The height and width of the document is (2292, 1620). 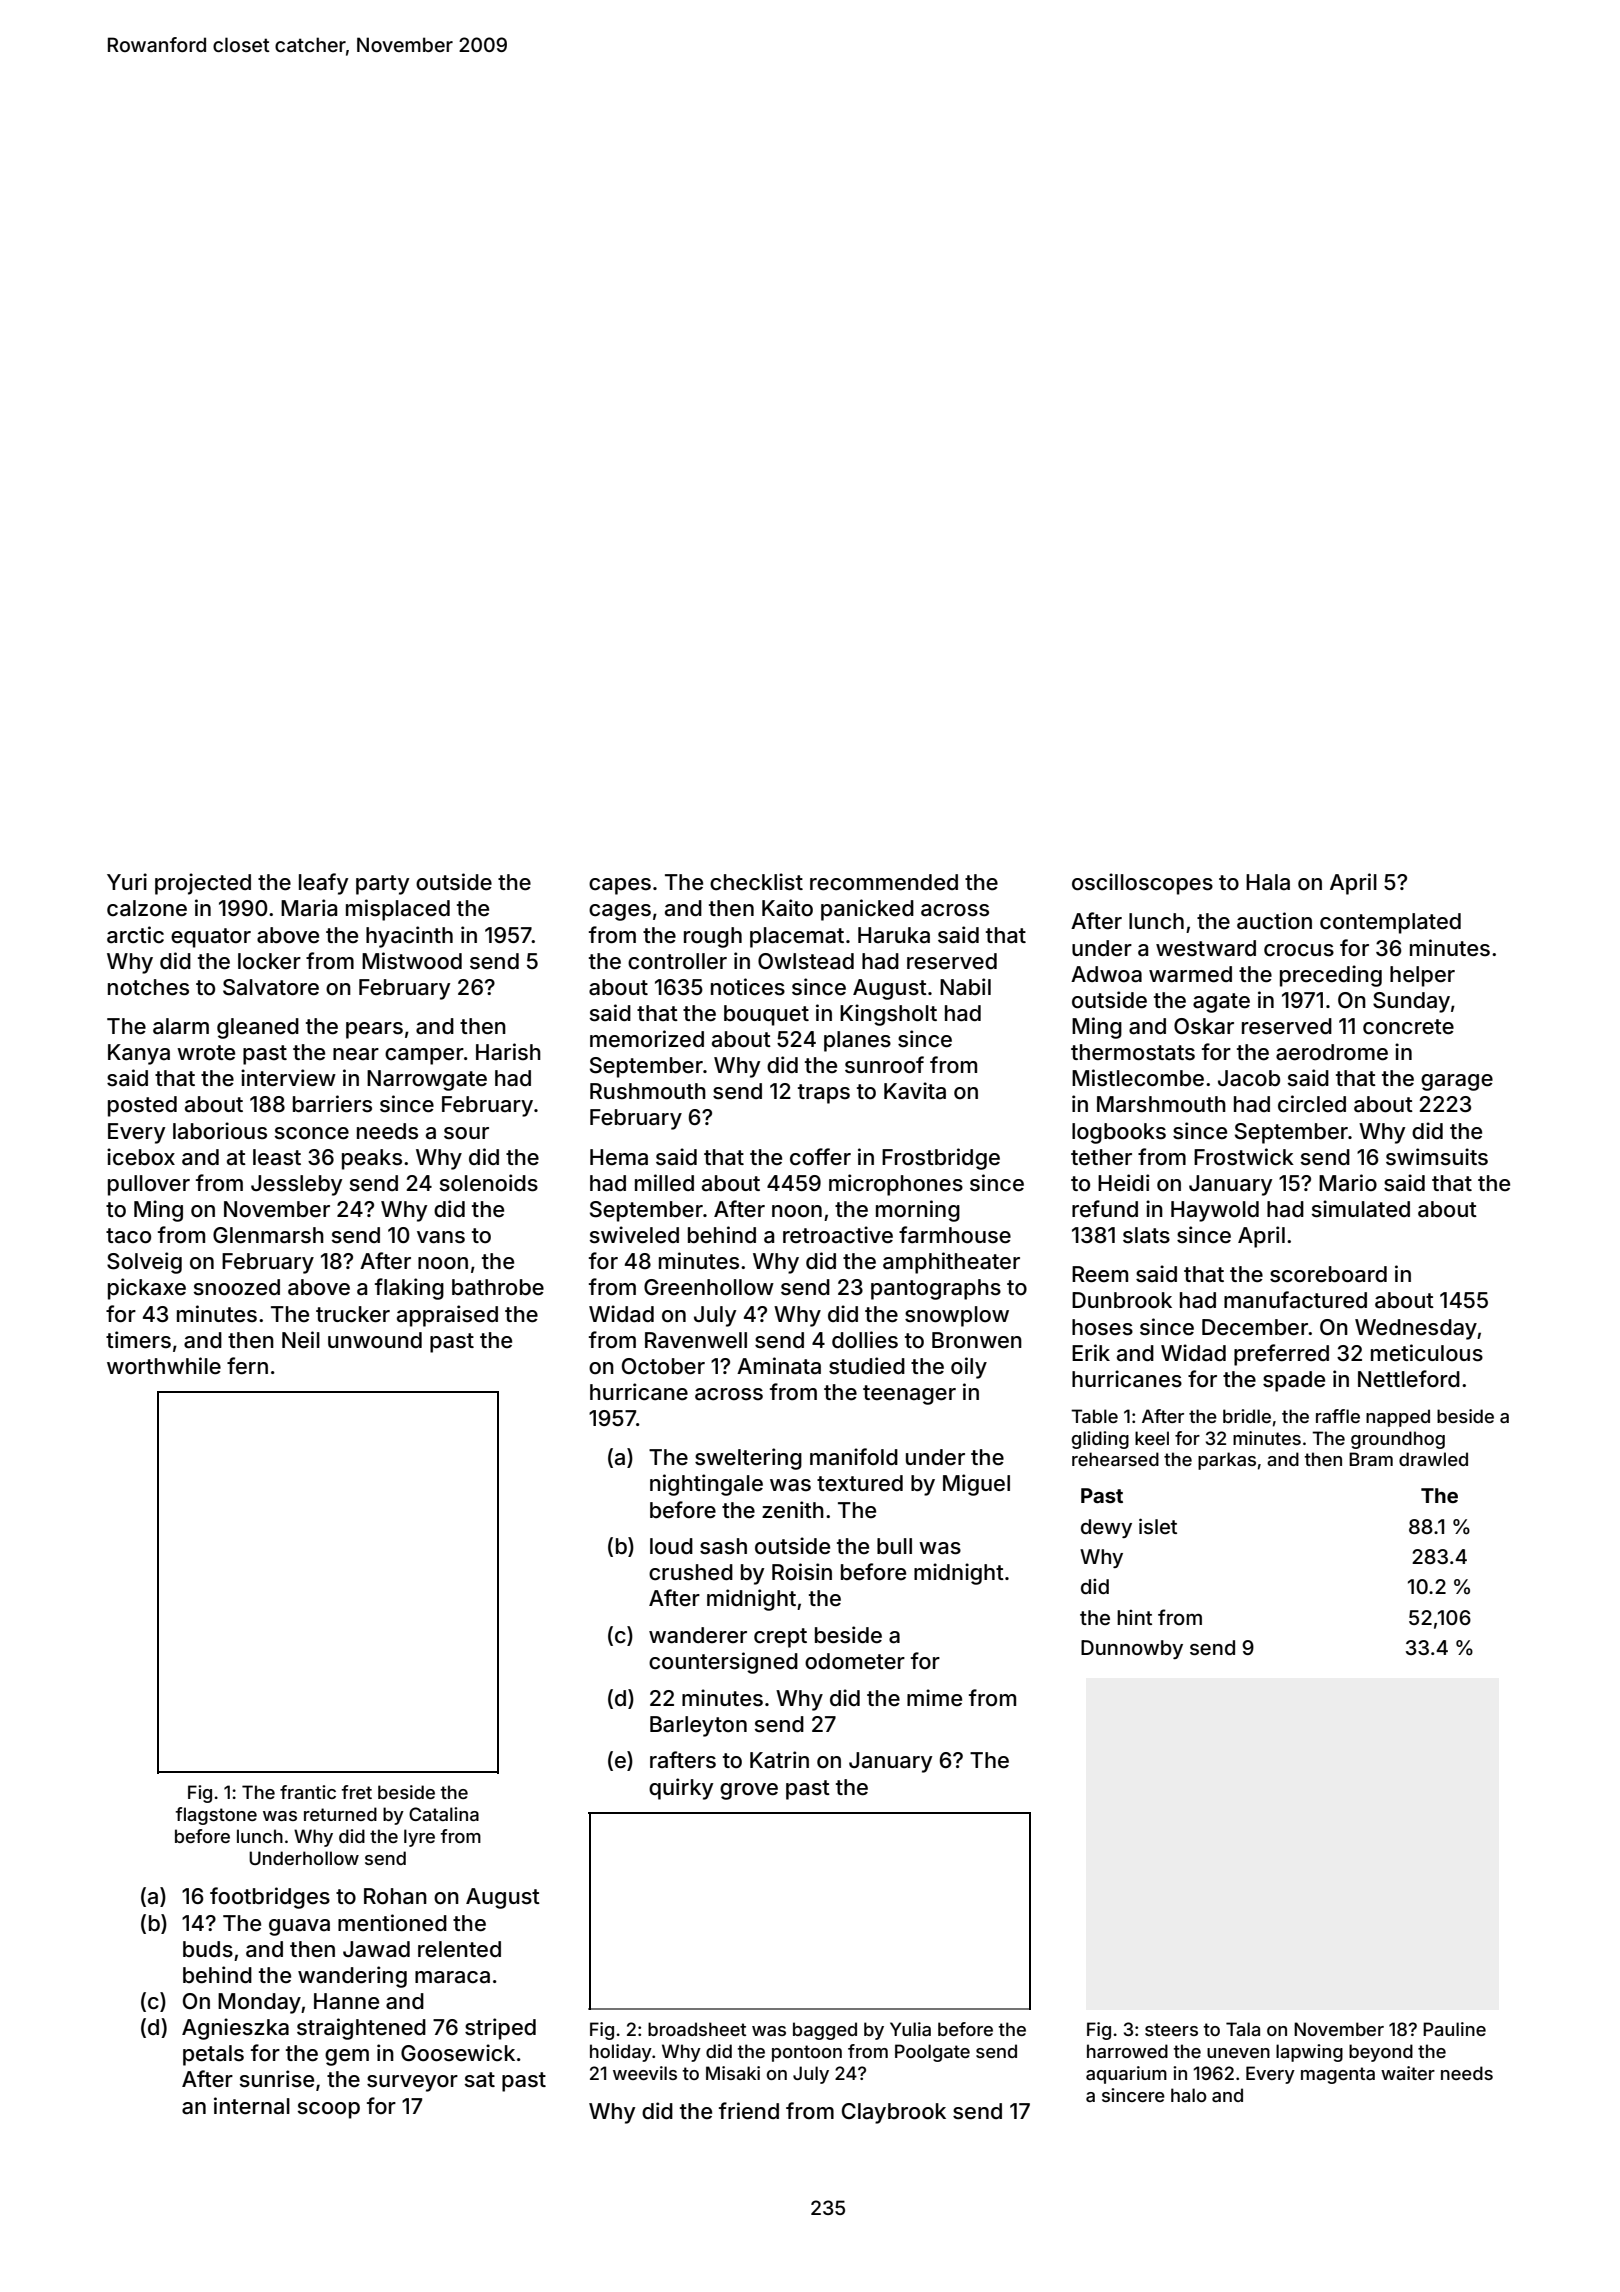 I want to click on leafy, so click(x=324, y=884).
